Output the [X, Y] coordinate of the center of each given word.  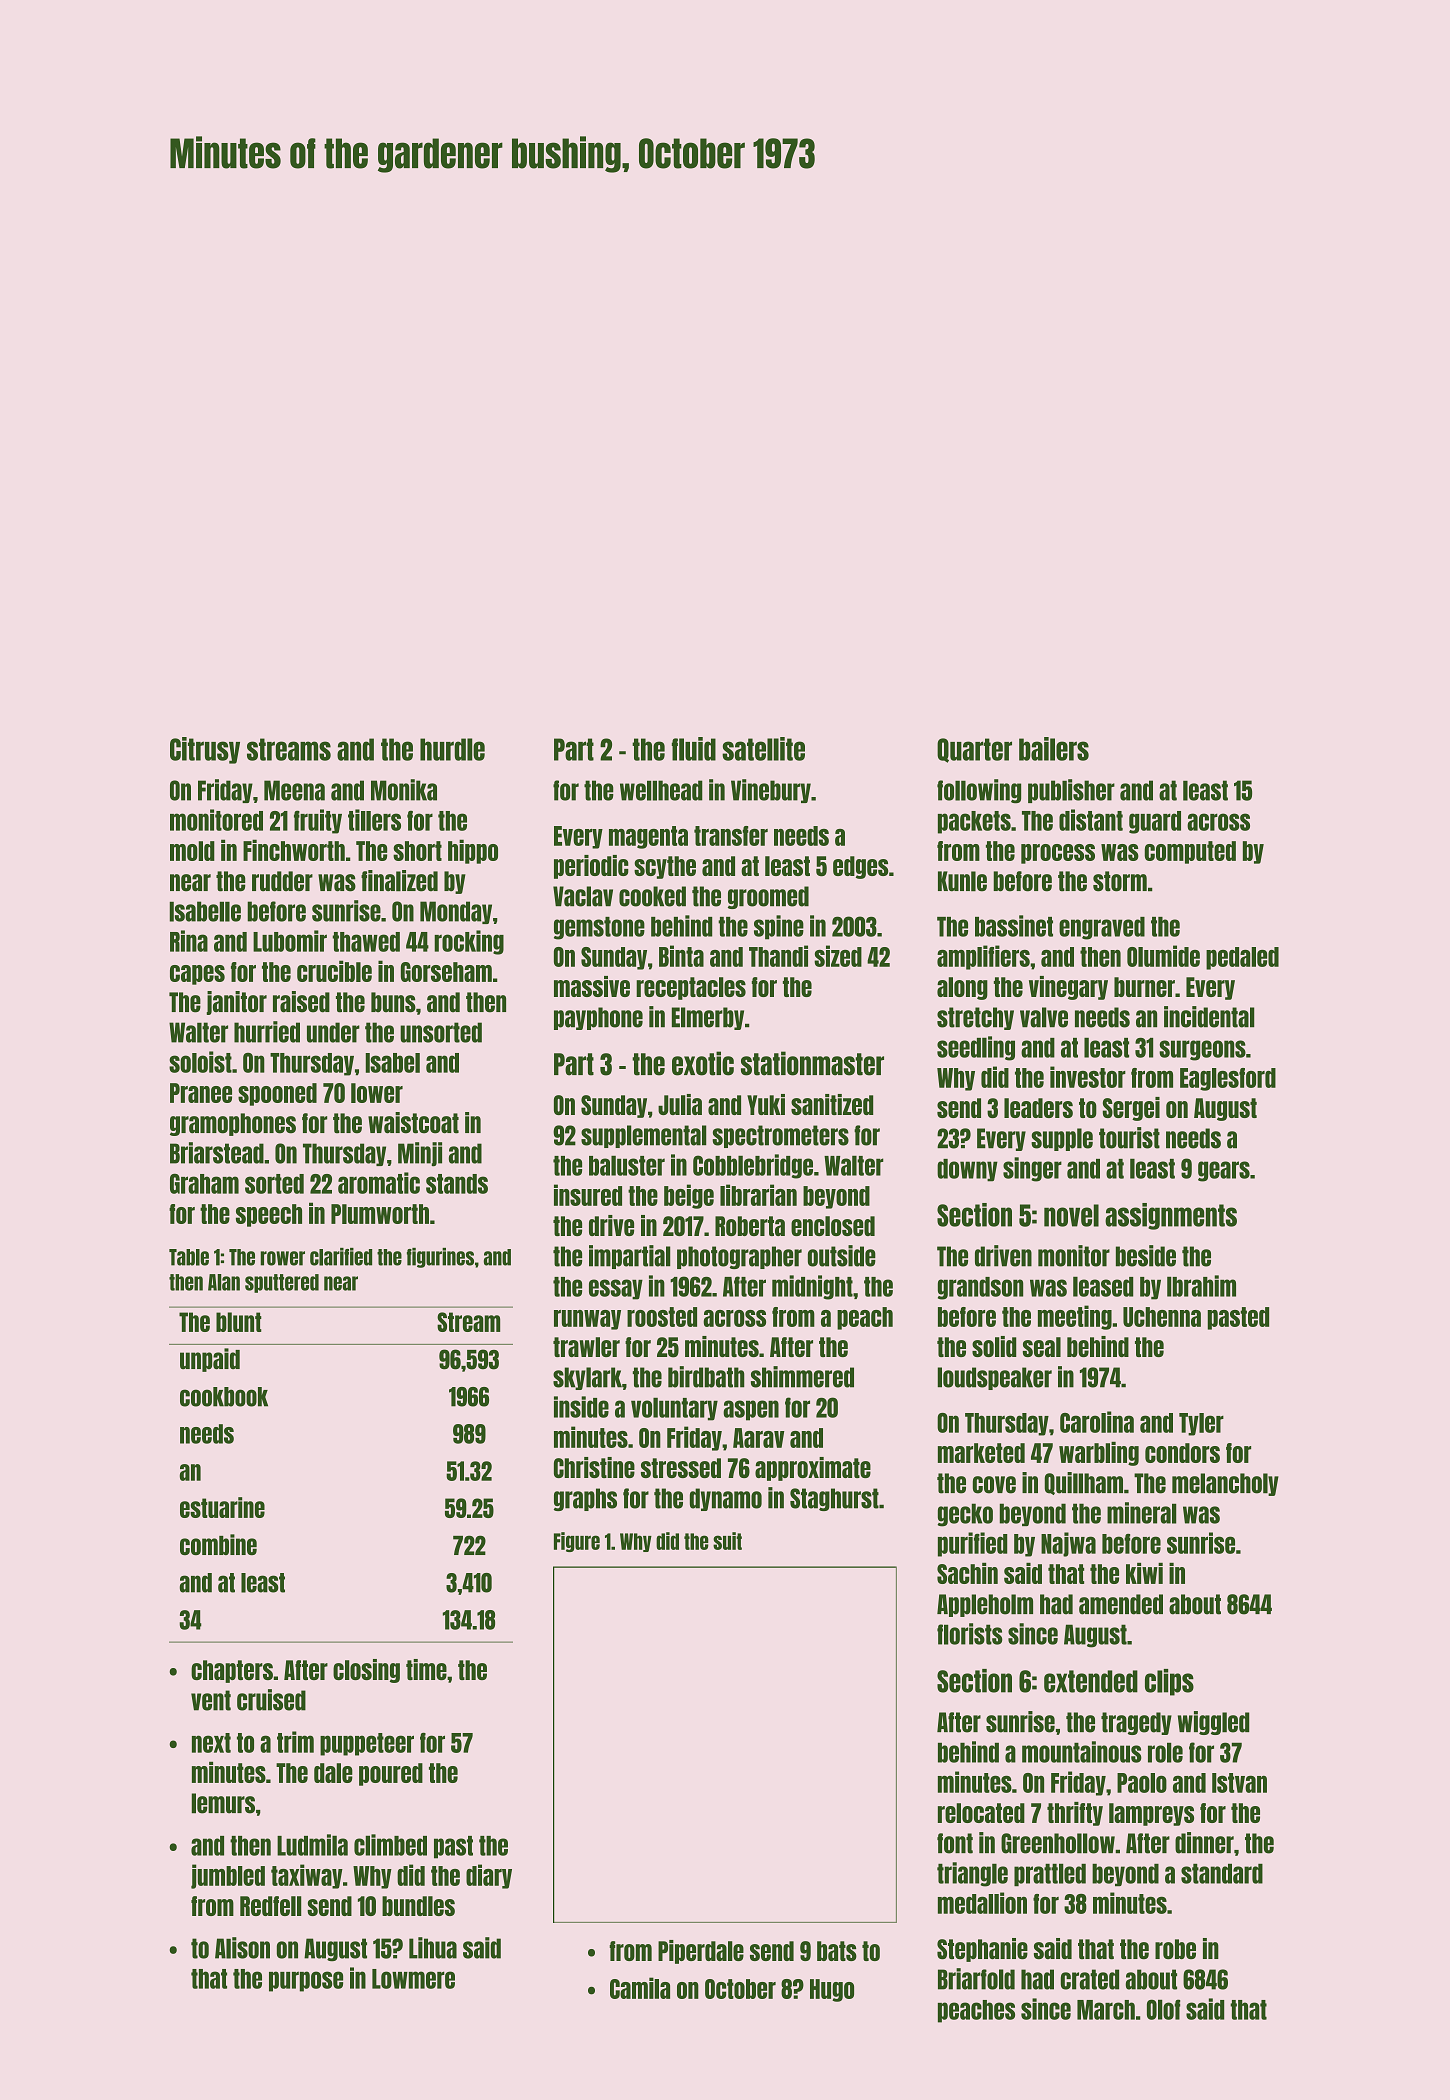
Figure [577, 1542]
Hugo [832, 1990]
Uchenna [1162, 1317]
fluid [694, 749]
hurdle [452, 749]
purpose [306, 1981]
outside [842, 1256]
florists [969, 1634]
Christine [594, 1467]
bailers [1054, 749]
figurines [440, 1258]
